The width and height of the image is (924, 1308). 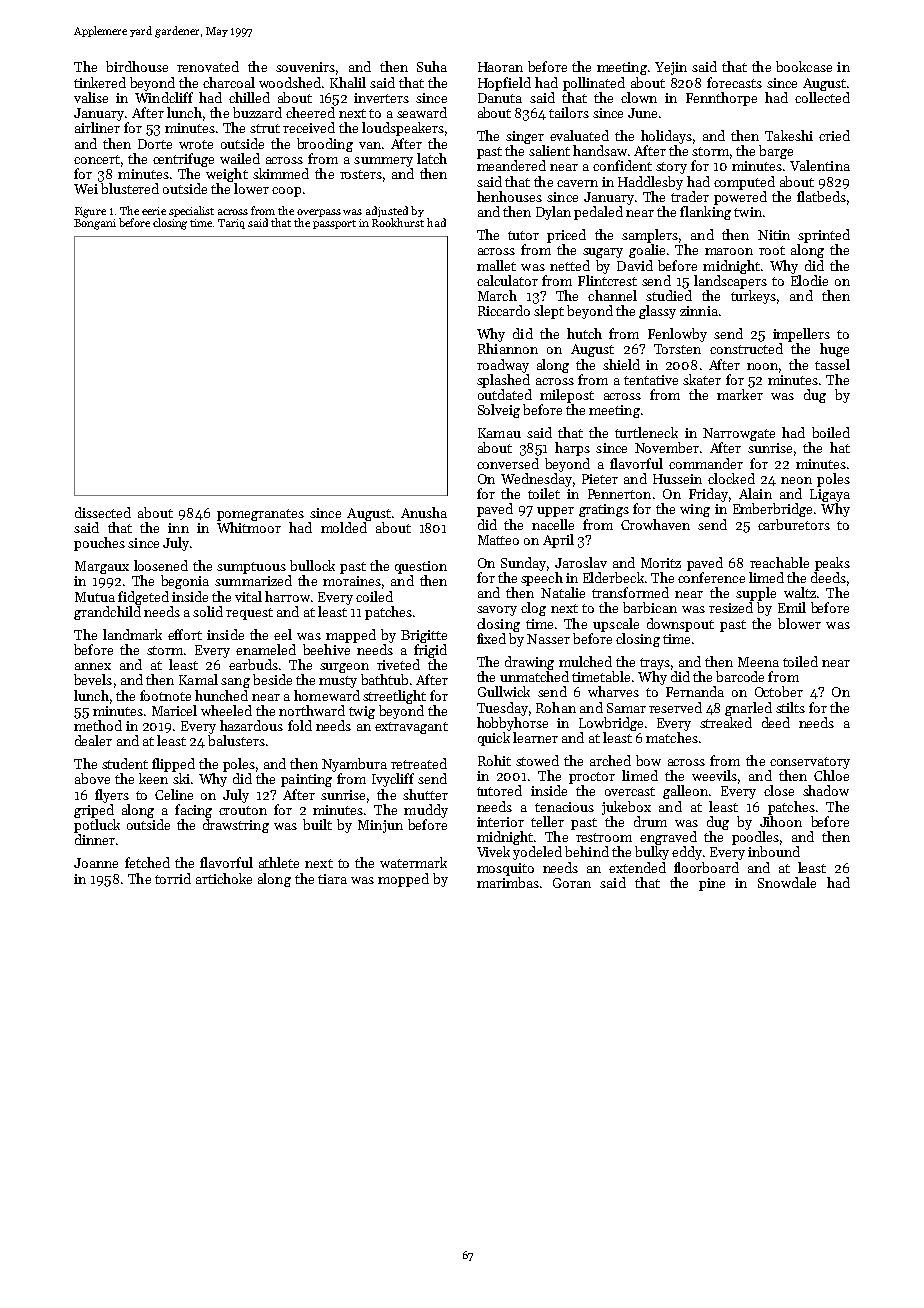 I want to click on souvenirs, so click(x=305, y=67).
